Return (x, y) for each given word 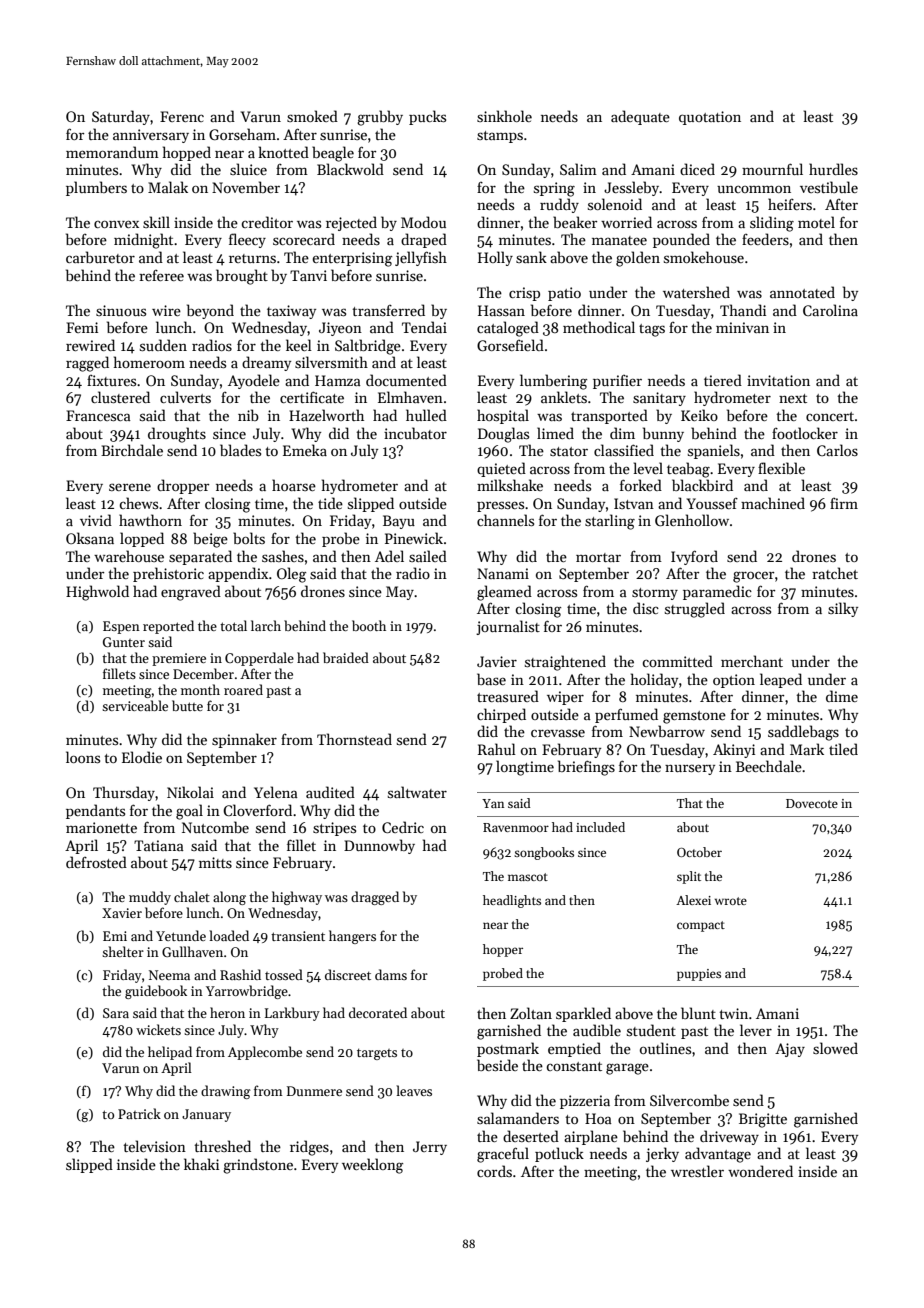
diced (697, 169)
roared (243, 689)
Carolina (830, 310)
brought (242, 277)
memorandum (112, 152)
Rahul (497, 749)
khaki (201, 1164)
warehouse (129, 556)
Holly (495, 258)
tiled (843, 749)
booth (369, 625)
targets (377, 1054)
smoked (312, 116)
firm (844, 503)
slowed (835, 1048)
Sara (116, 1013)
